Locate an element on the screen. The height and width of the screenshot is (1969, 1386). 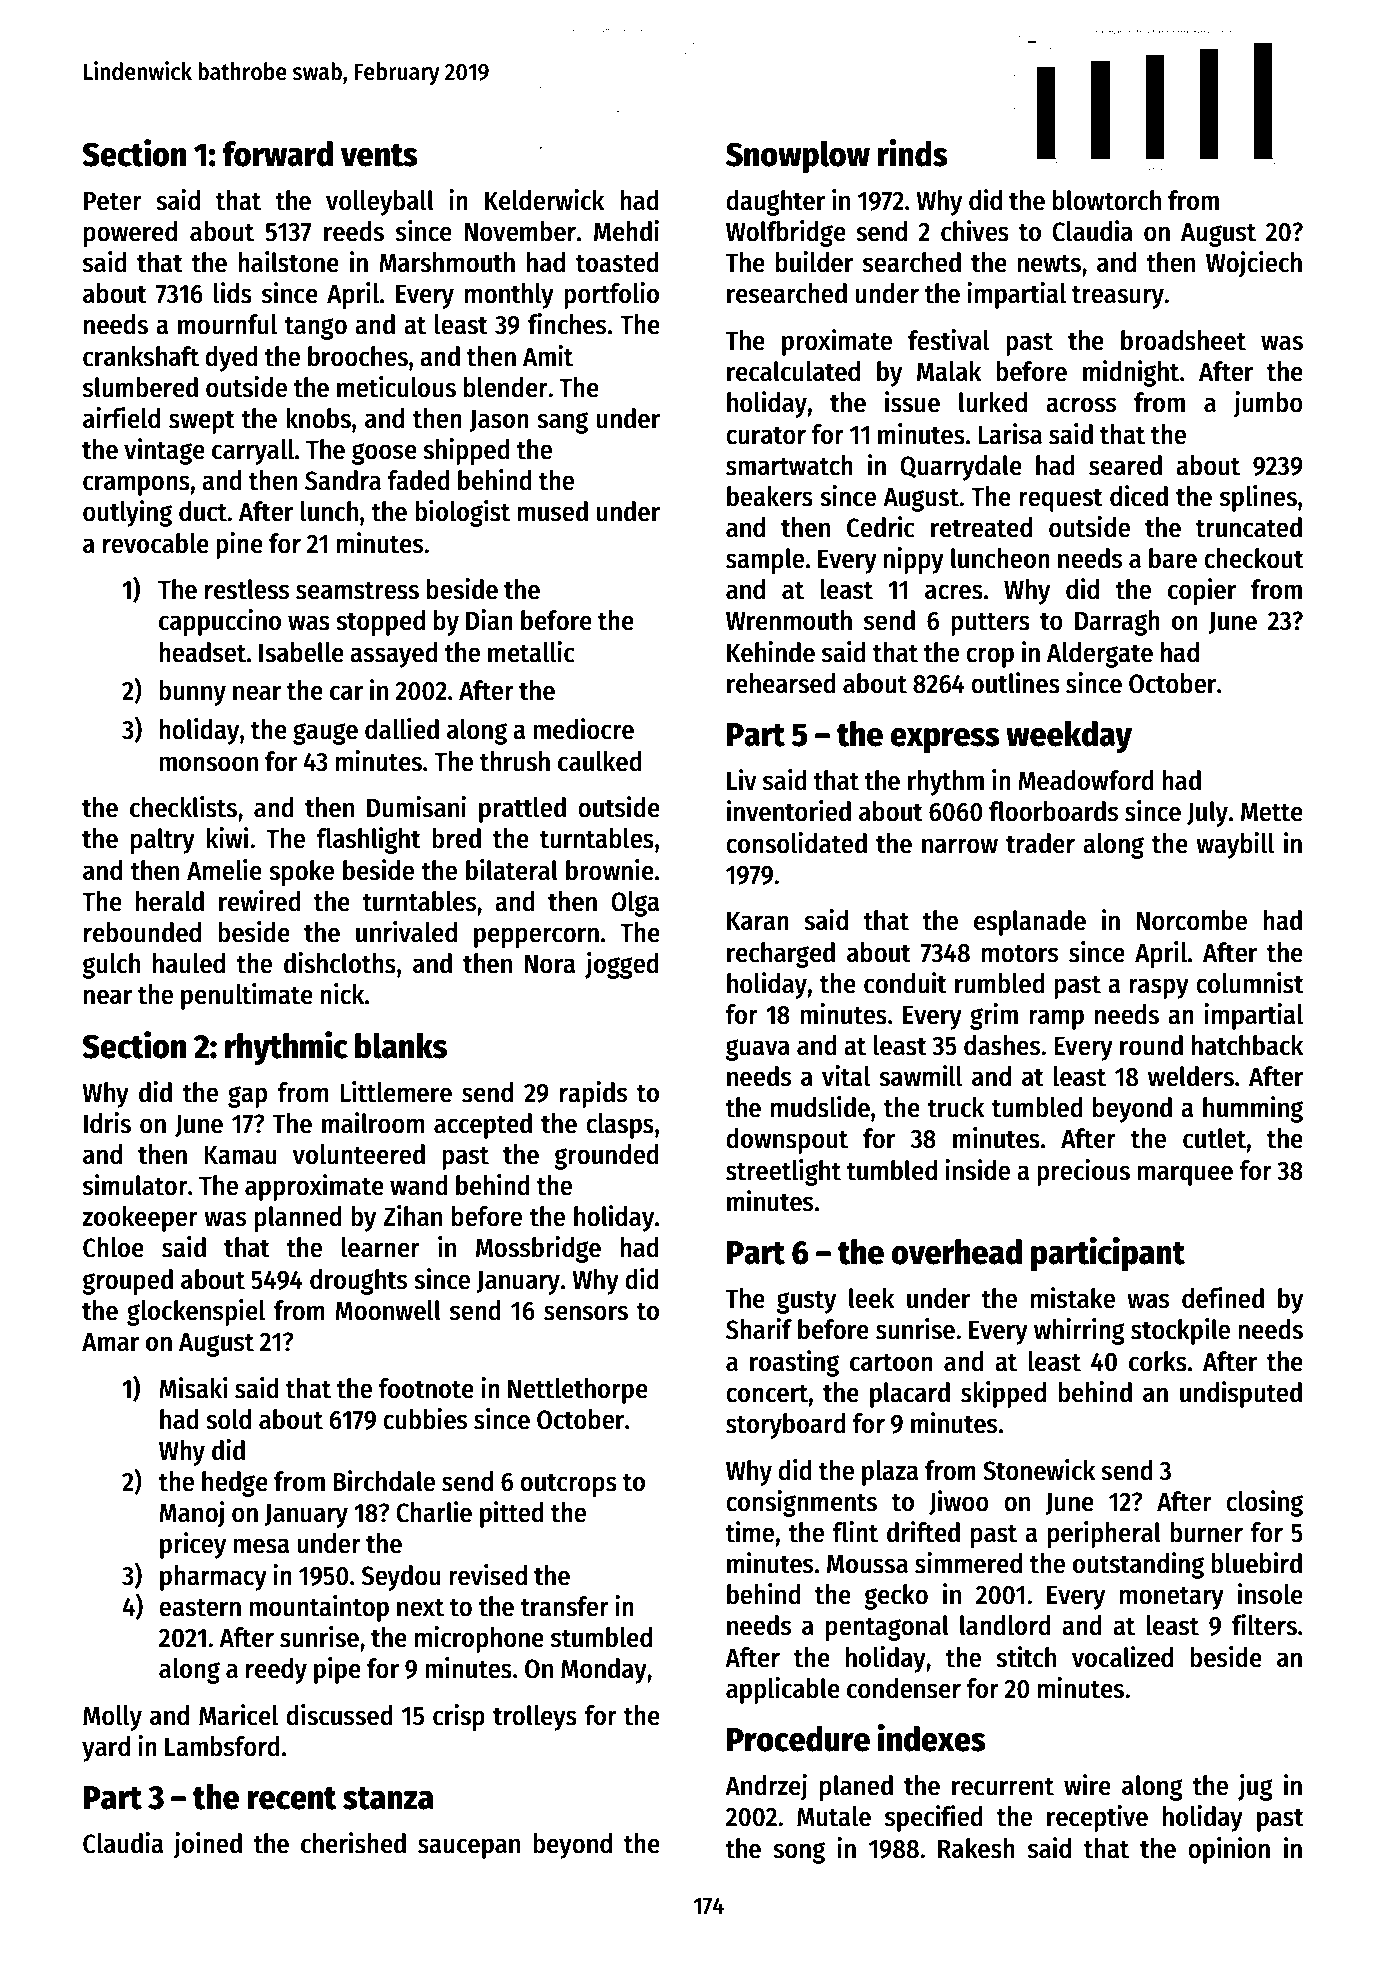
saucepan is located at coordinates (469, 1848).
